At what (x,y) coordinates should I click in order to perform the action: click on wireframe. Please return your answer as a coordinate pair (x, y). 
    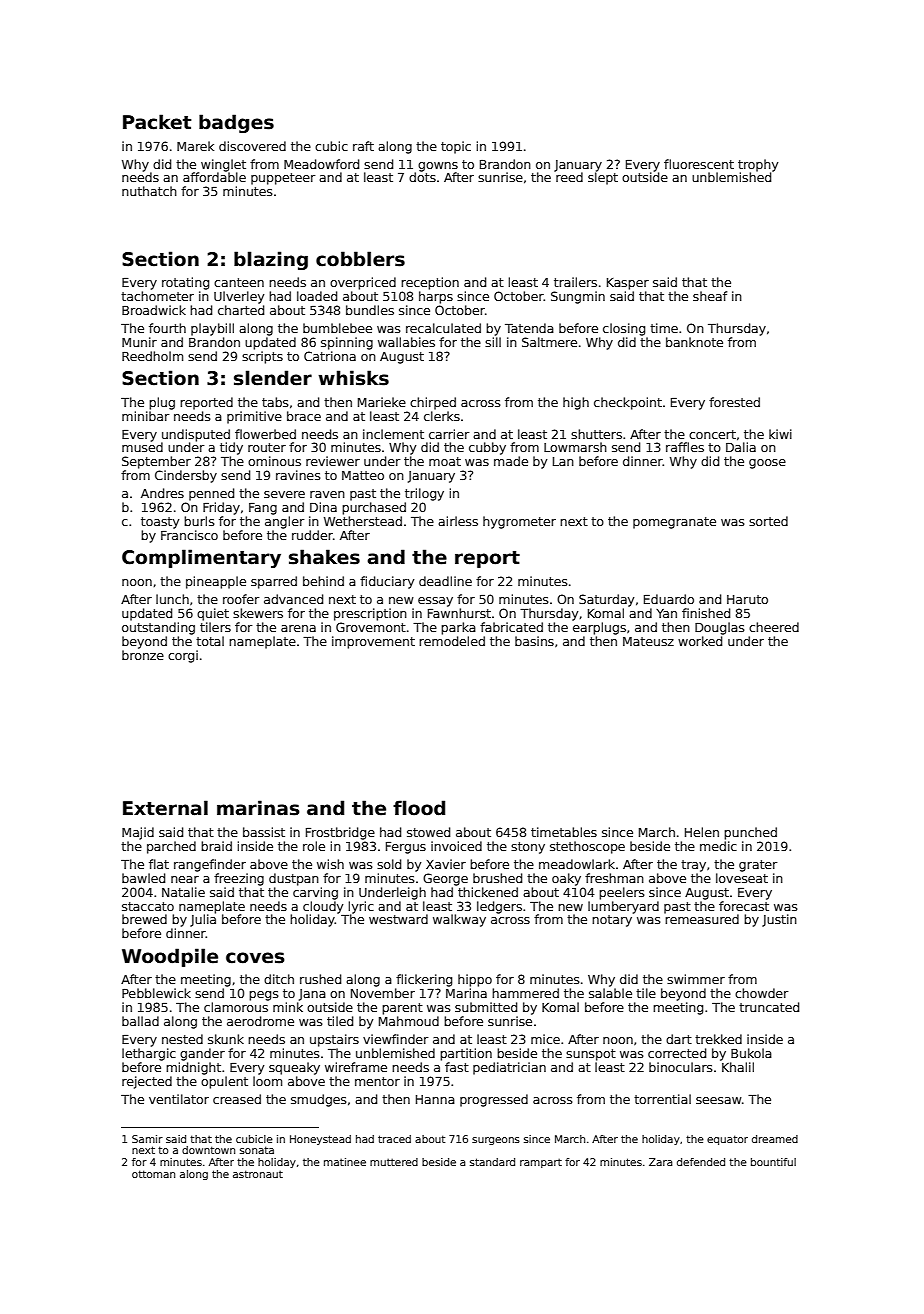
    Looking at the image, I should click on (356, 1067).
